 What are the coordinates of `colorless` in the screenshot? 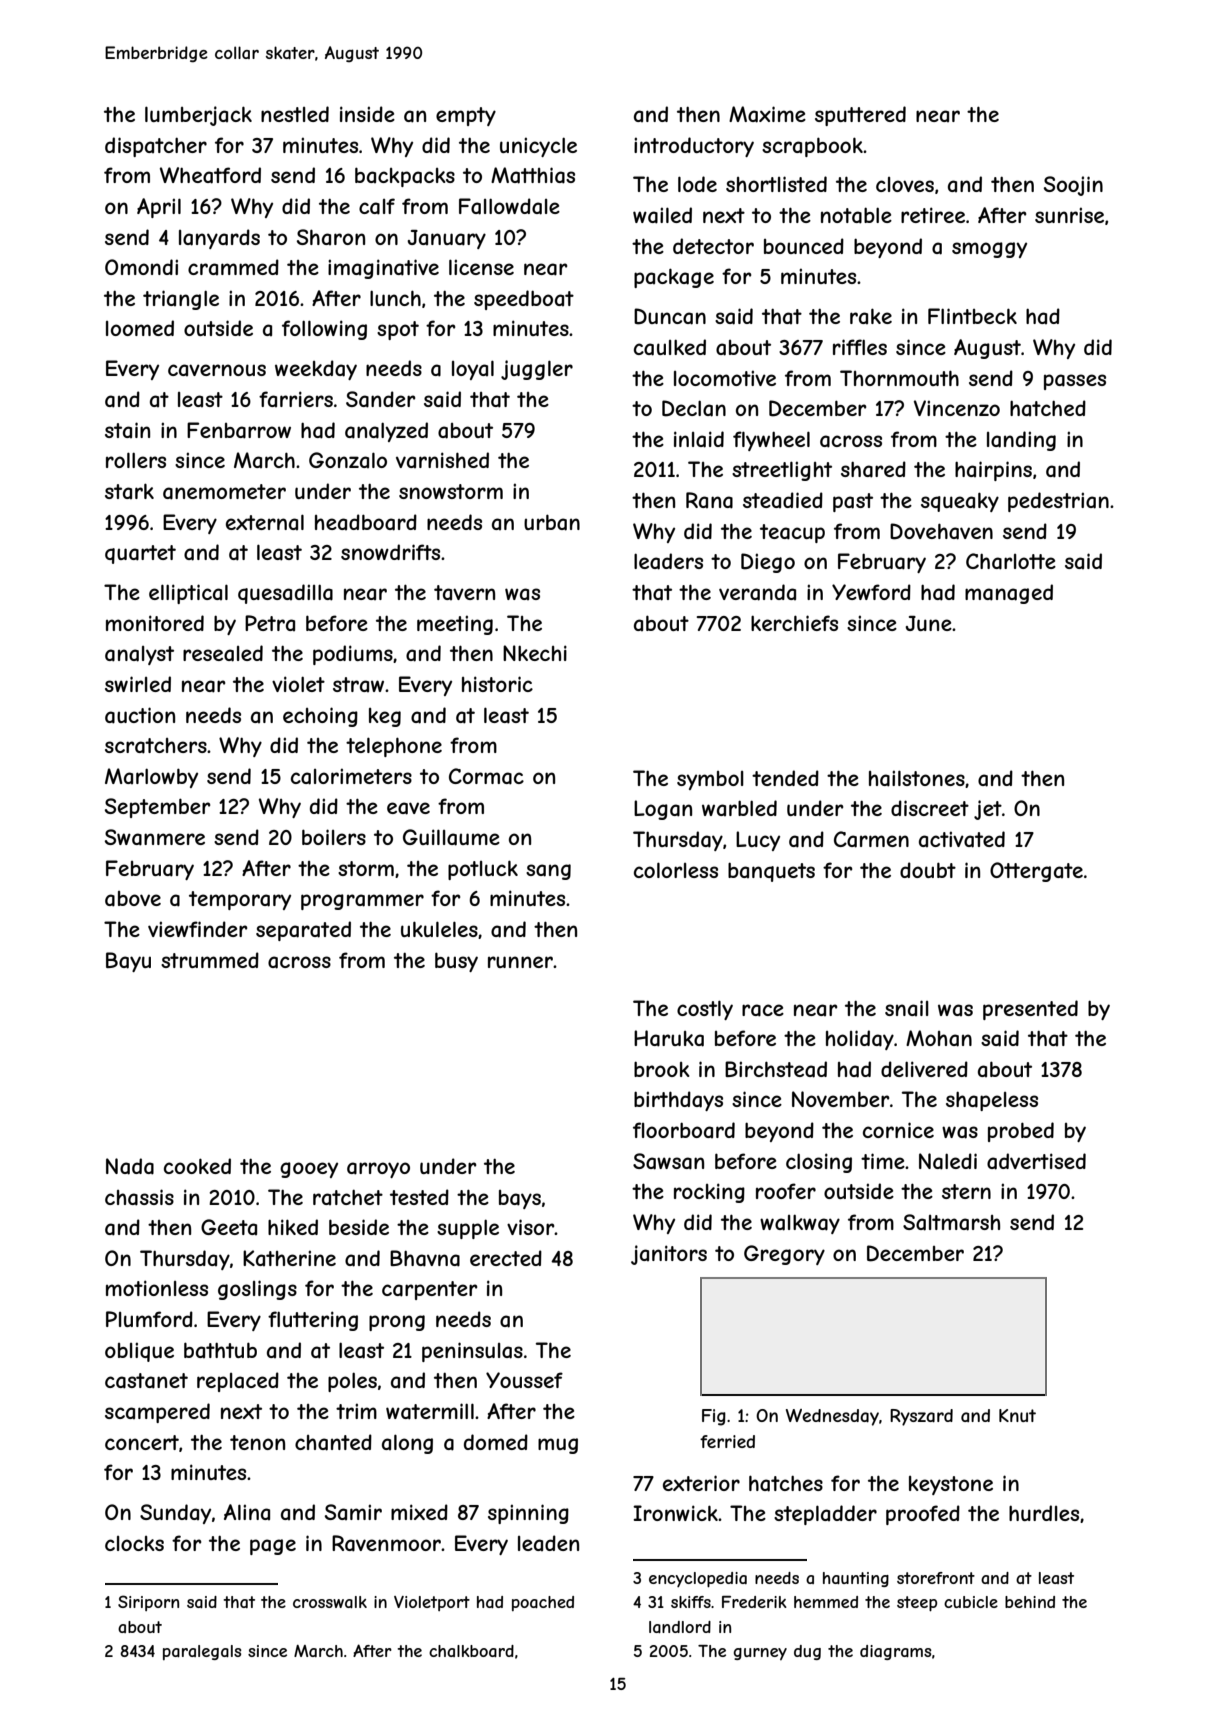 It's located at (676, 870).
